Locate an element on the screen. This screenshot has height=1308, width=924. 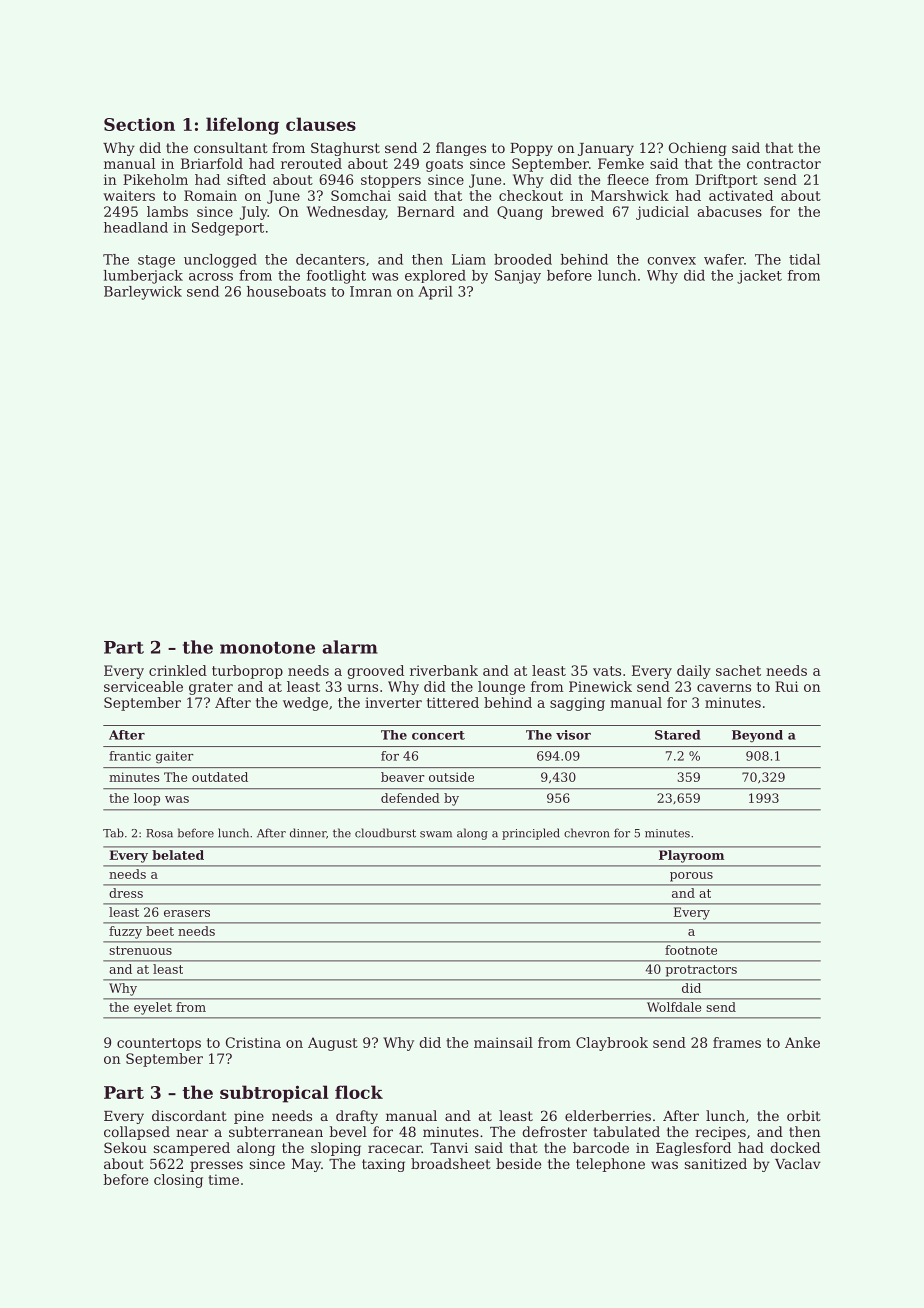
Wednesday is located at coordinates (346, 213).
